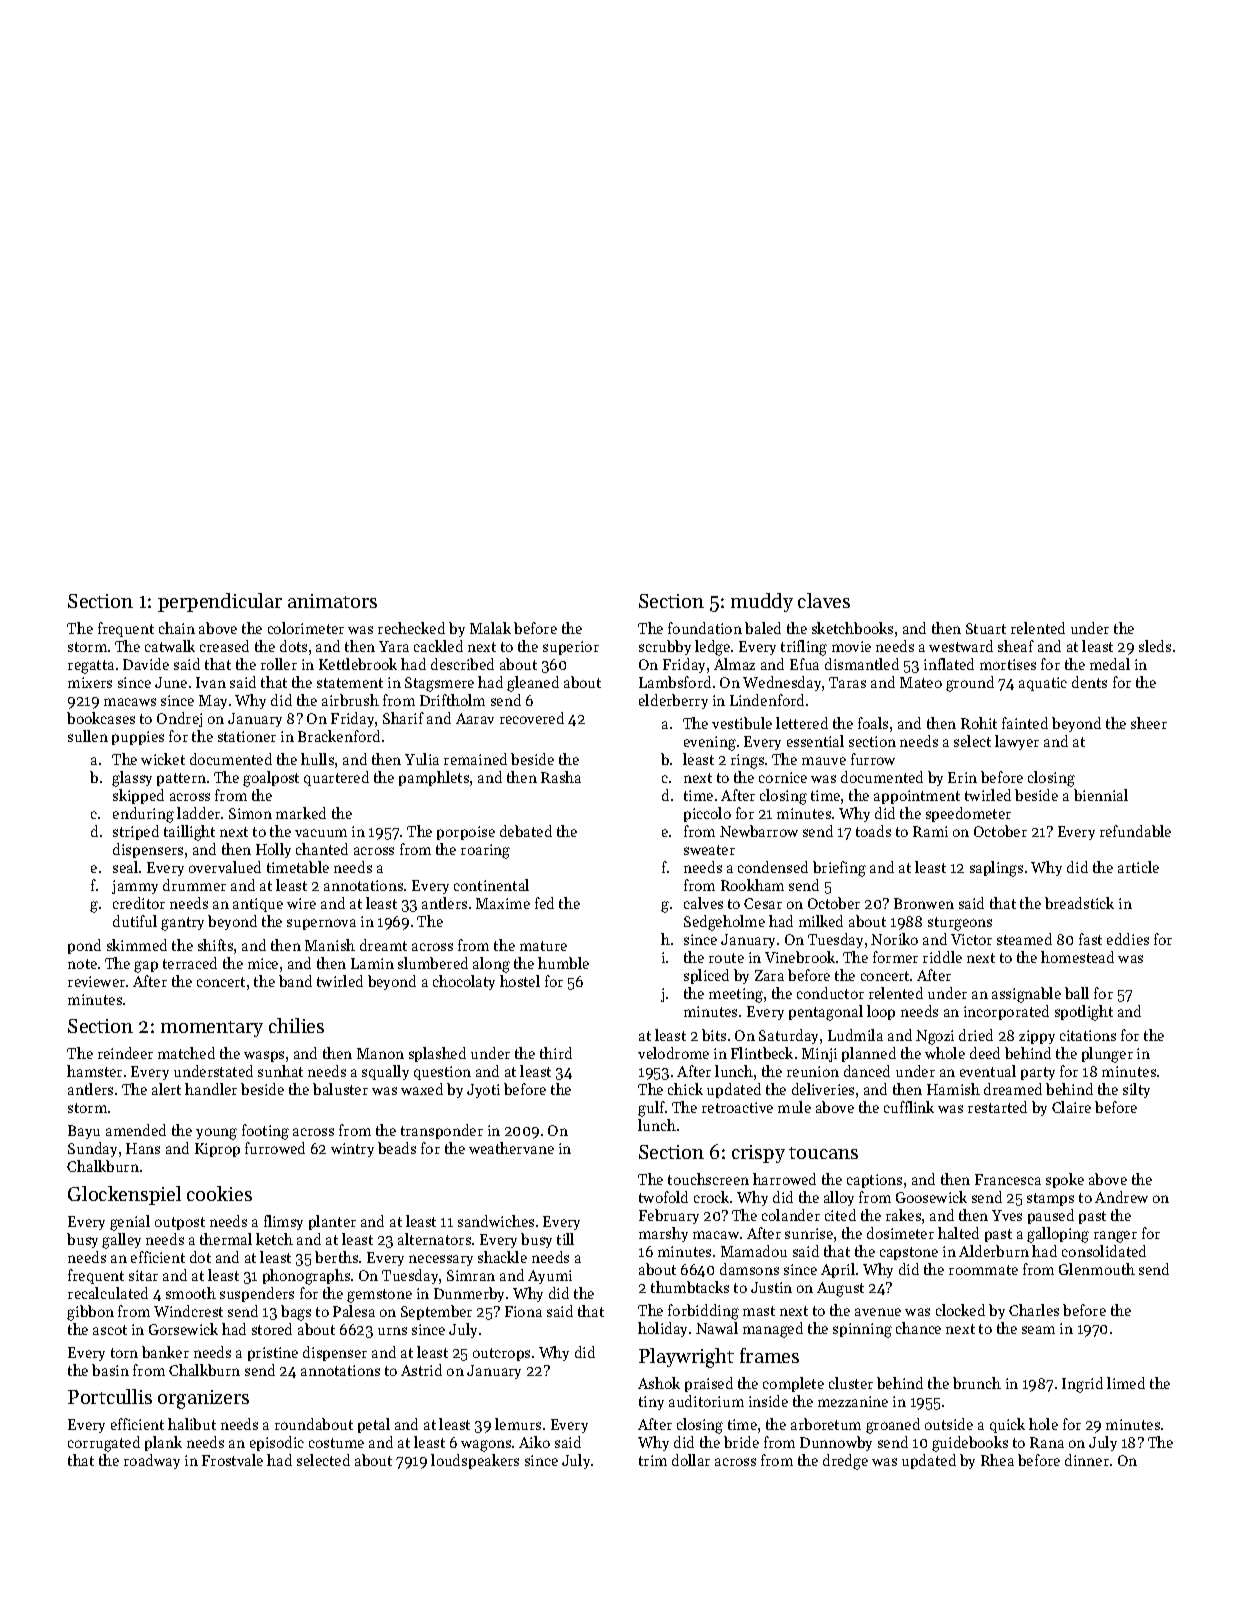 The image size is (1244, 1610). Describe the element at coordinates (767, 700) in the document. I see `Lindenford` at that location.
